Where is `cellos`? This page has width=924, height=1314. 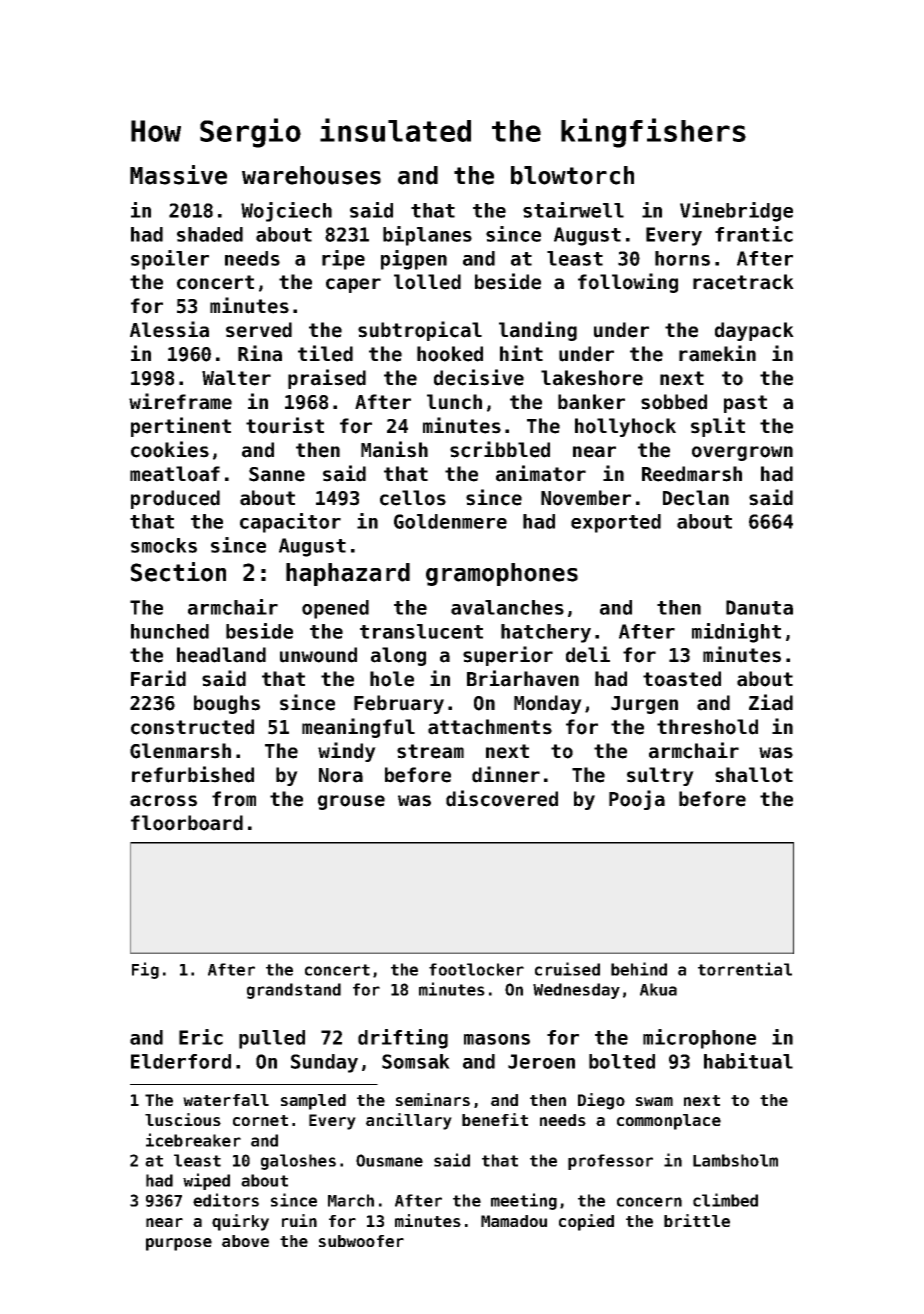 cellos is located at coordinates (413, 498).
